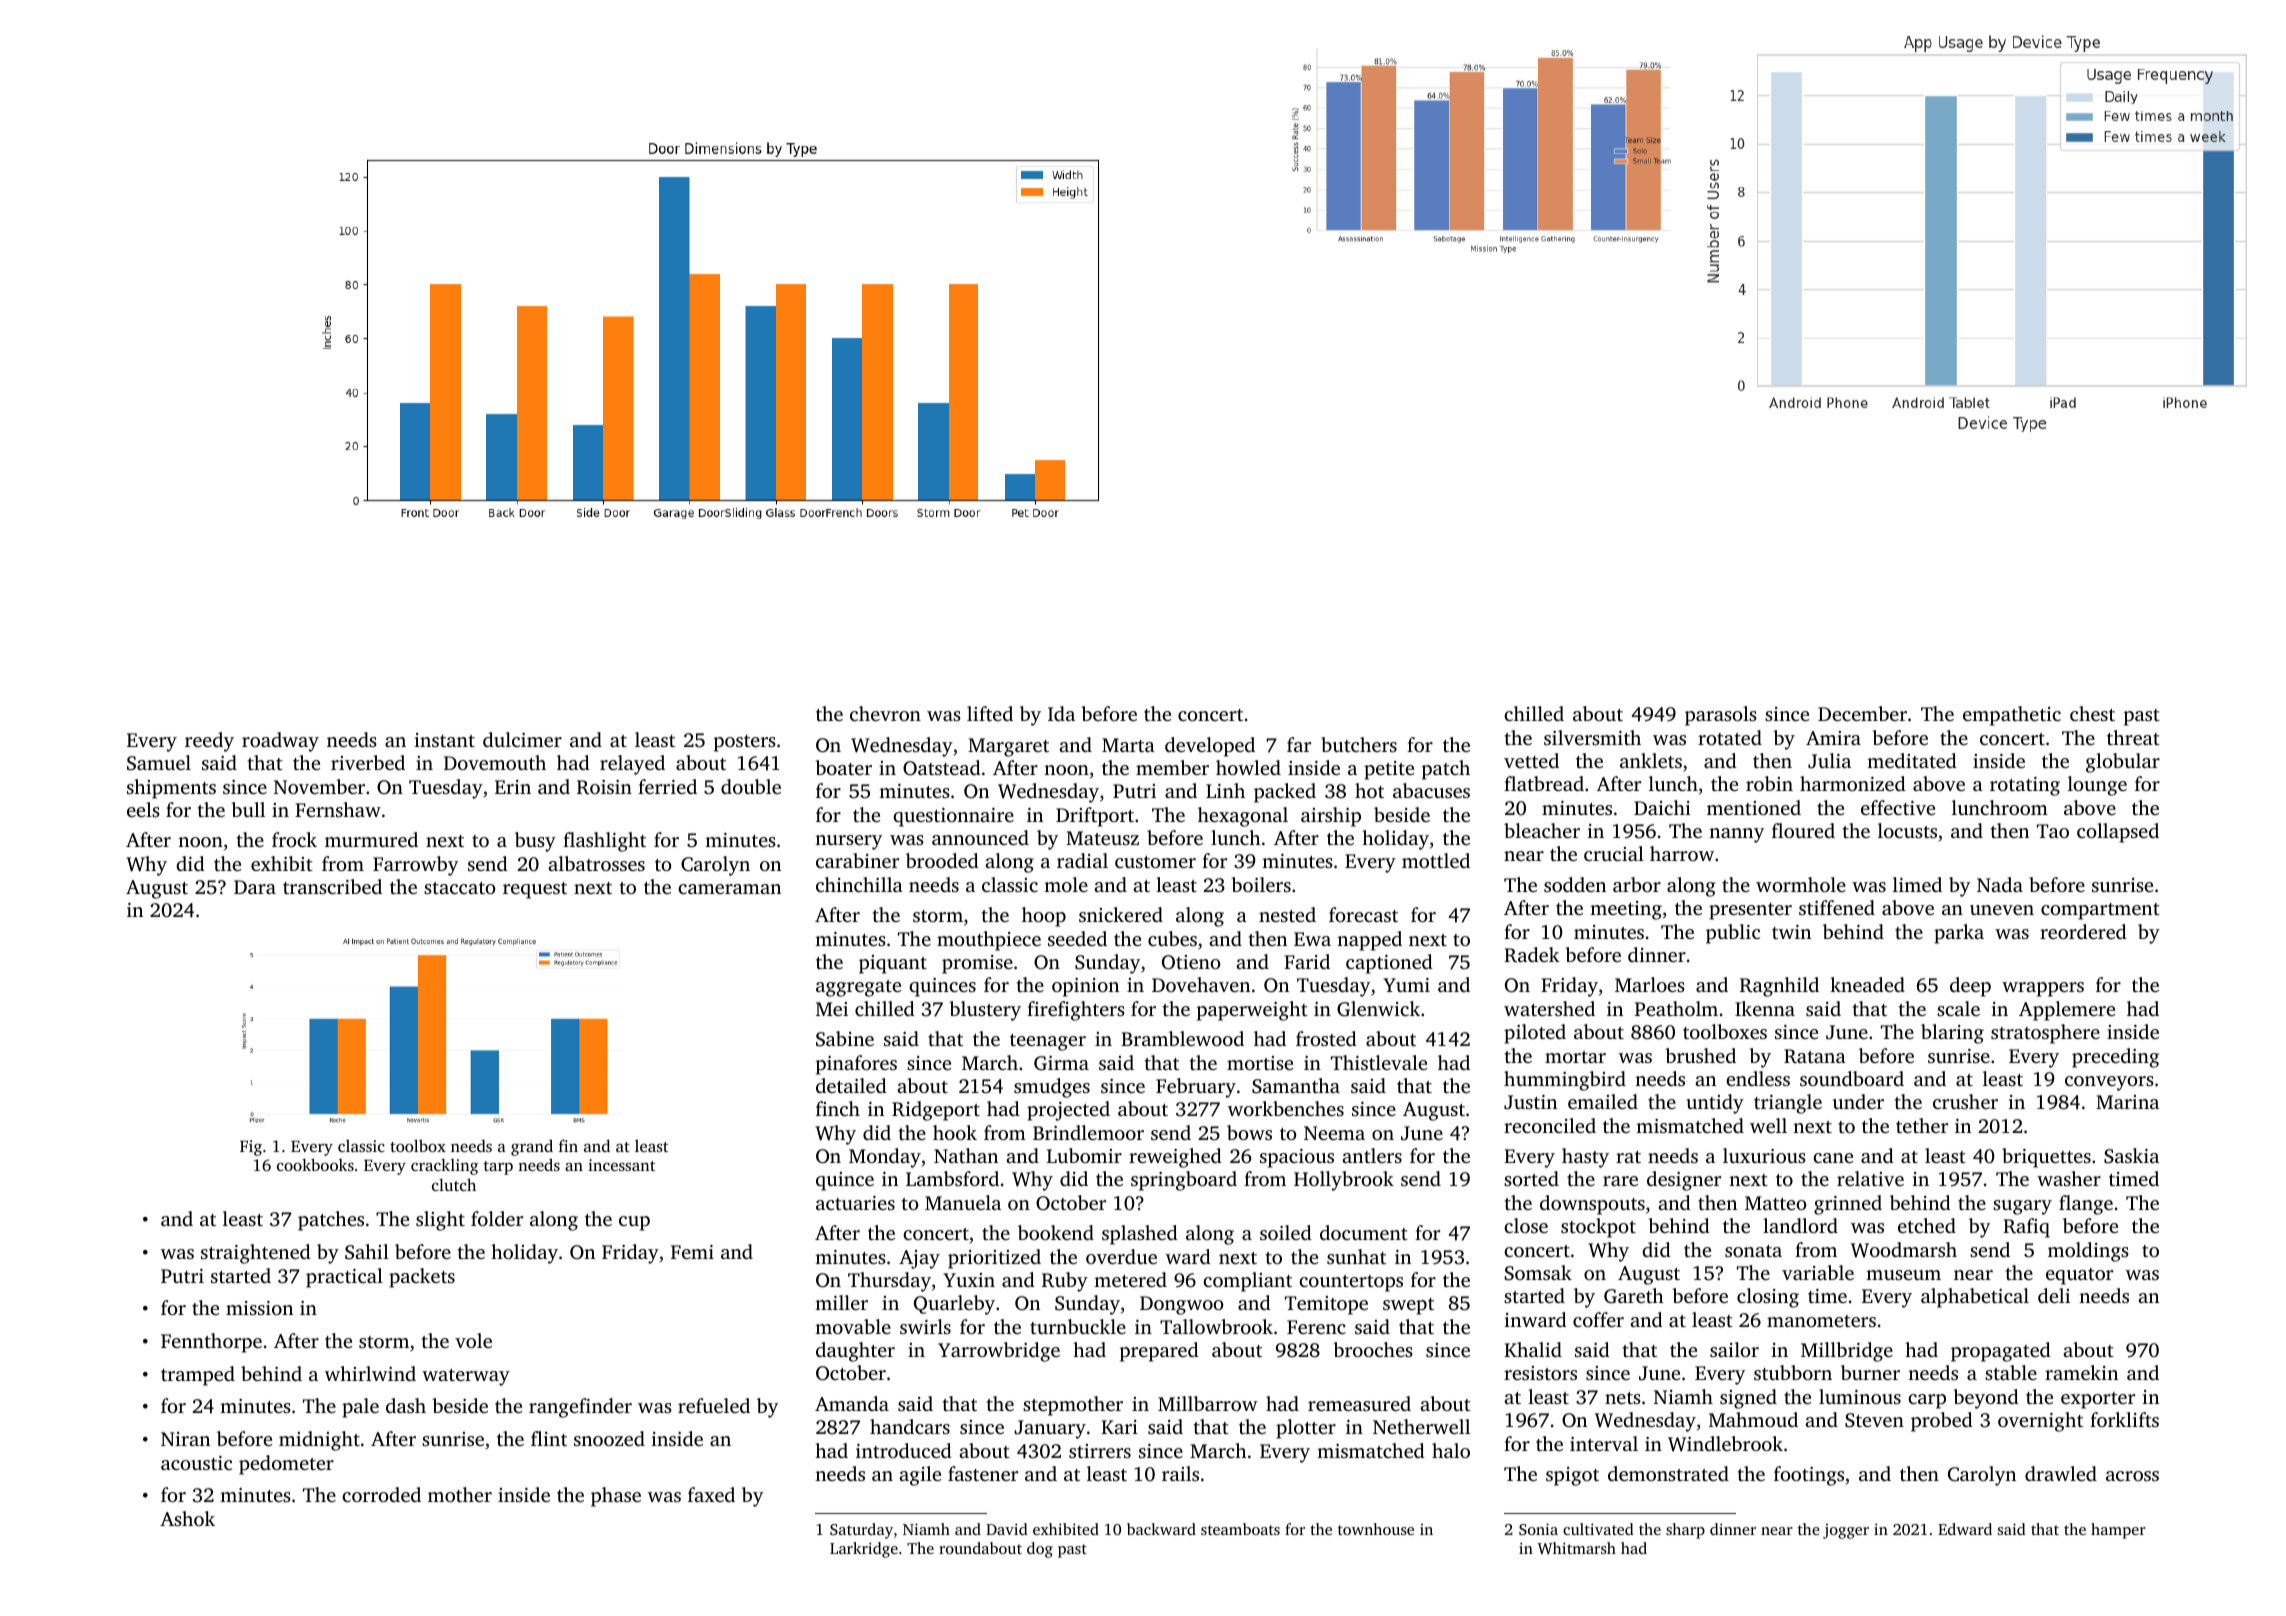  I want to click on parasols, so click(1721, 716).
